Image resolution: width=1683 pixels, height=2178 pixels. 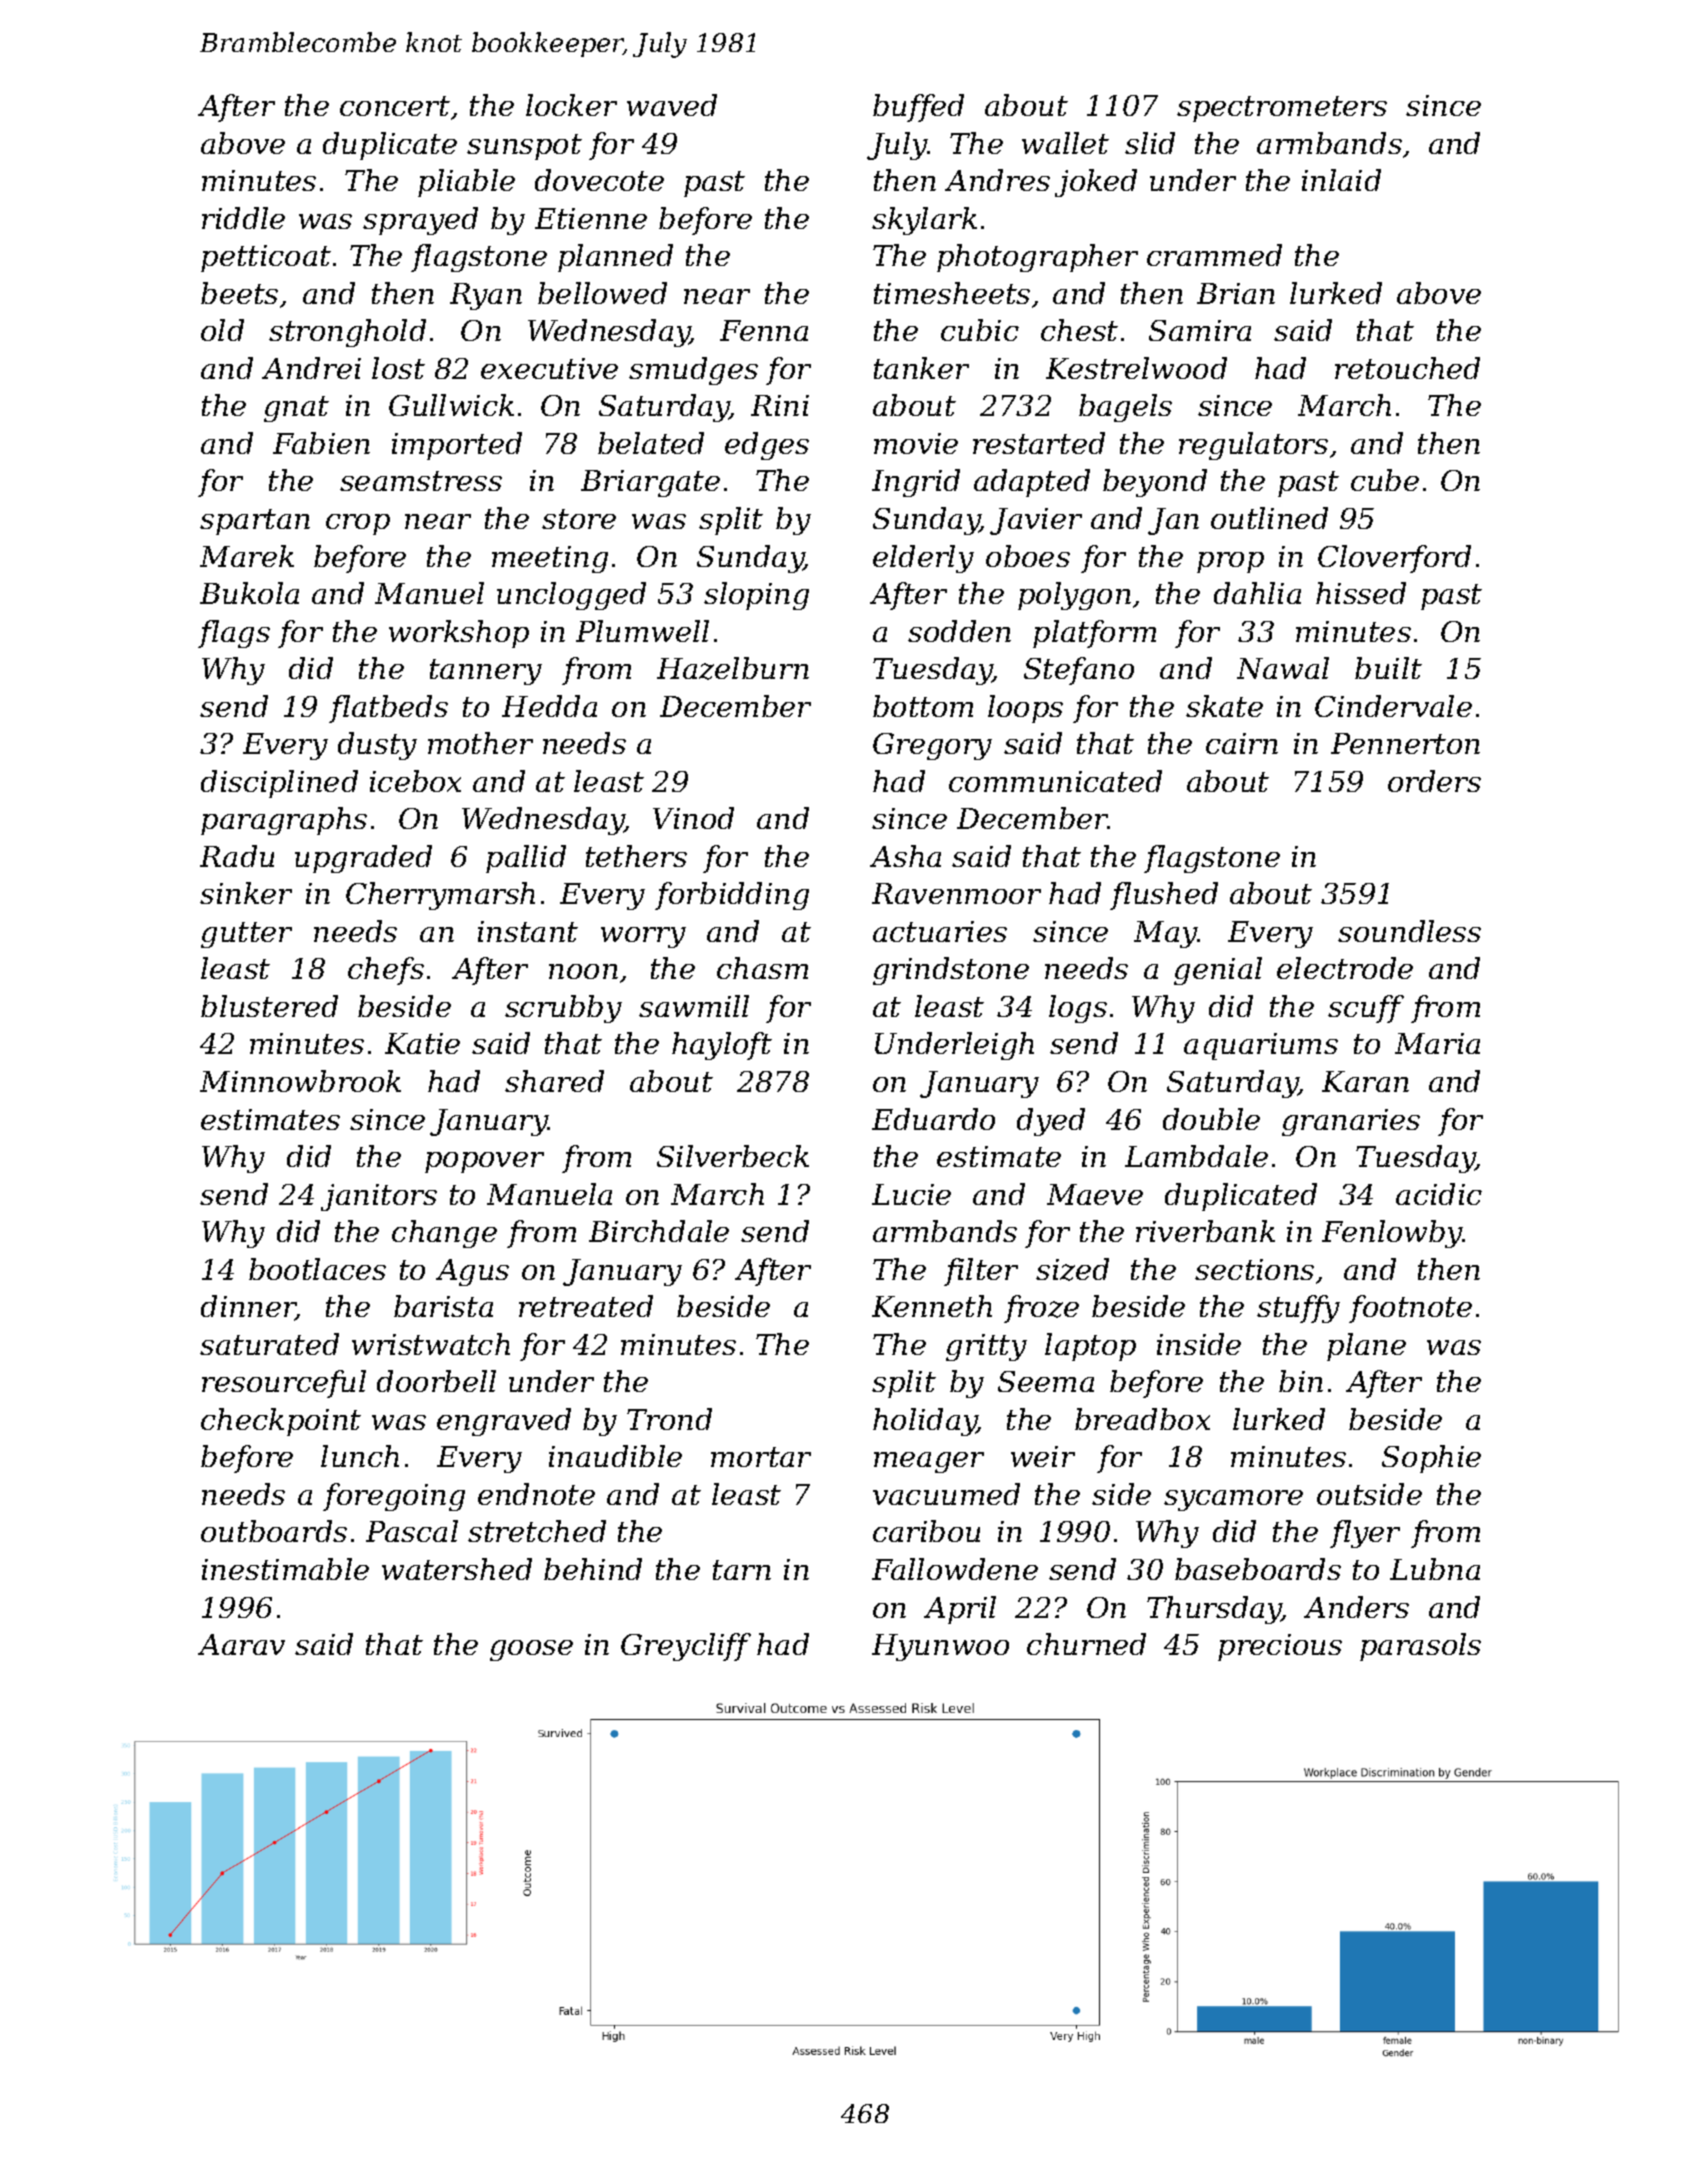 What do you see at coordinates (1431, 1459) in the image?
I see `Sophie` at bounding box center [1431, 1459].
